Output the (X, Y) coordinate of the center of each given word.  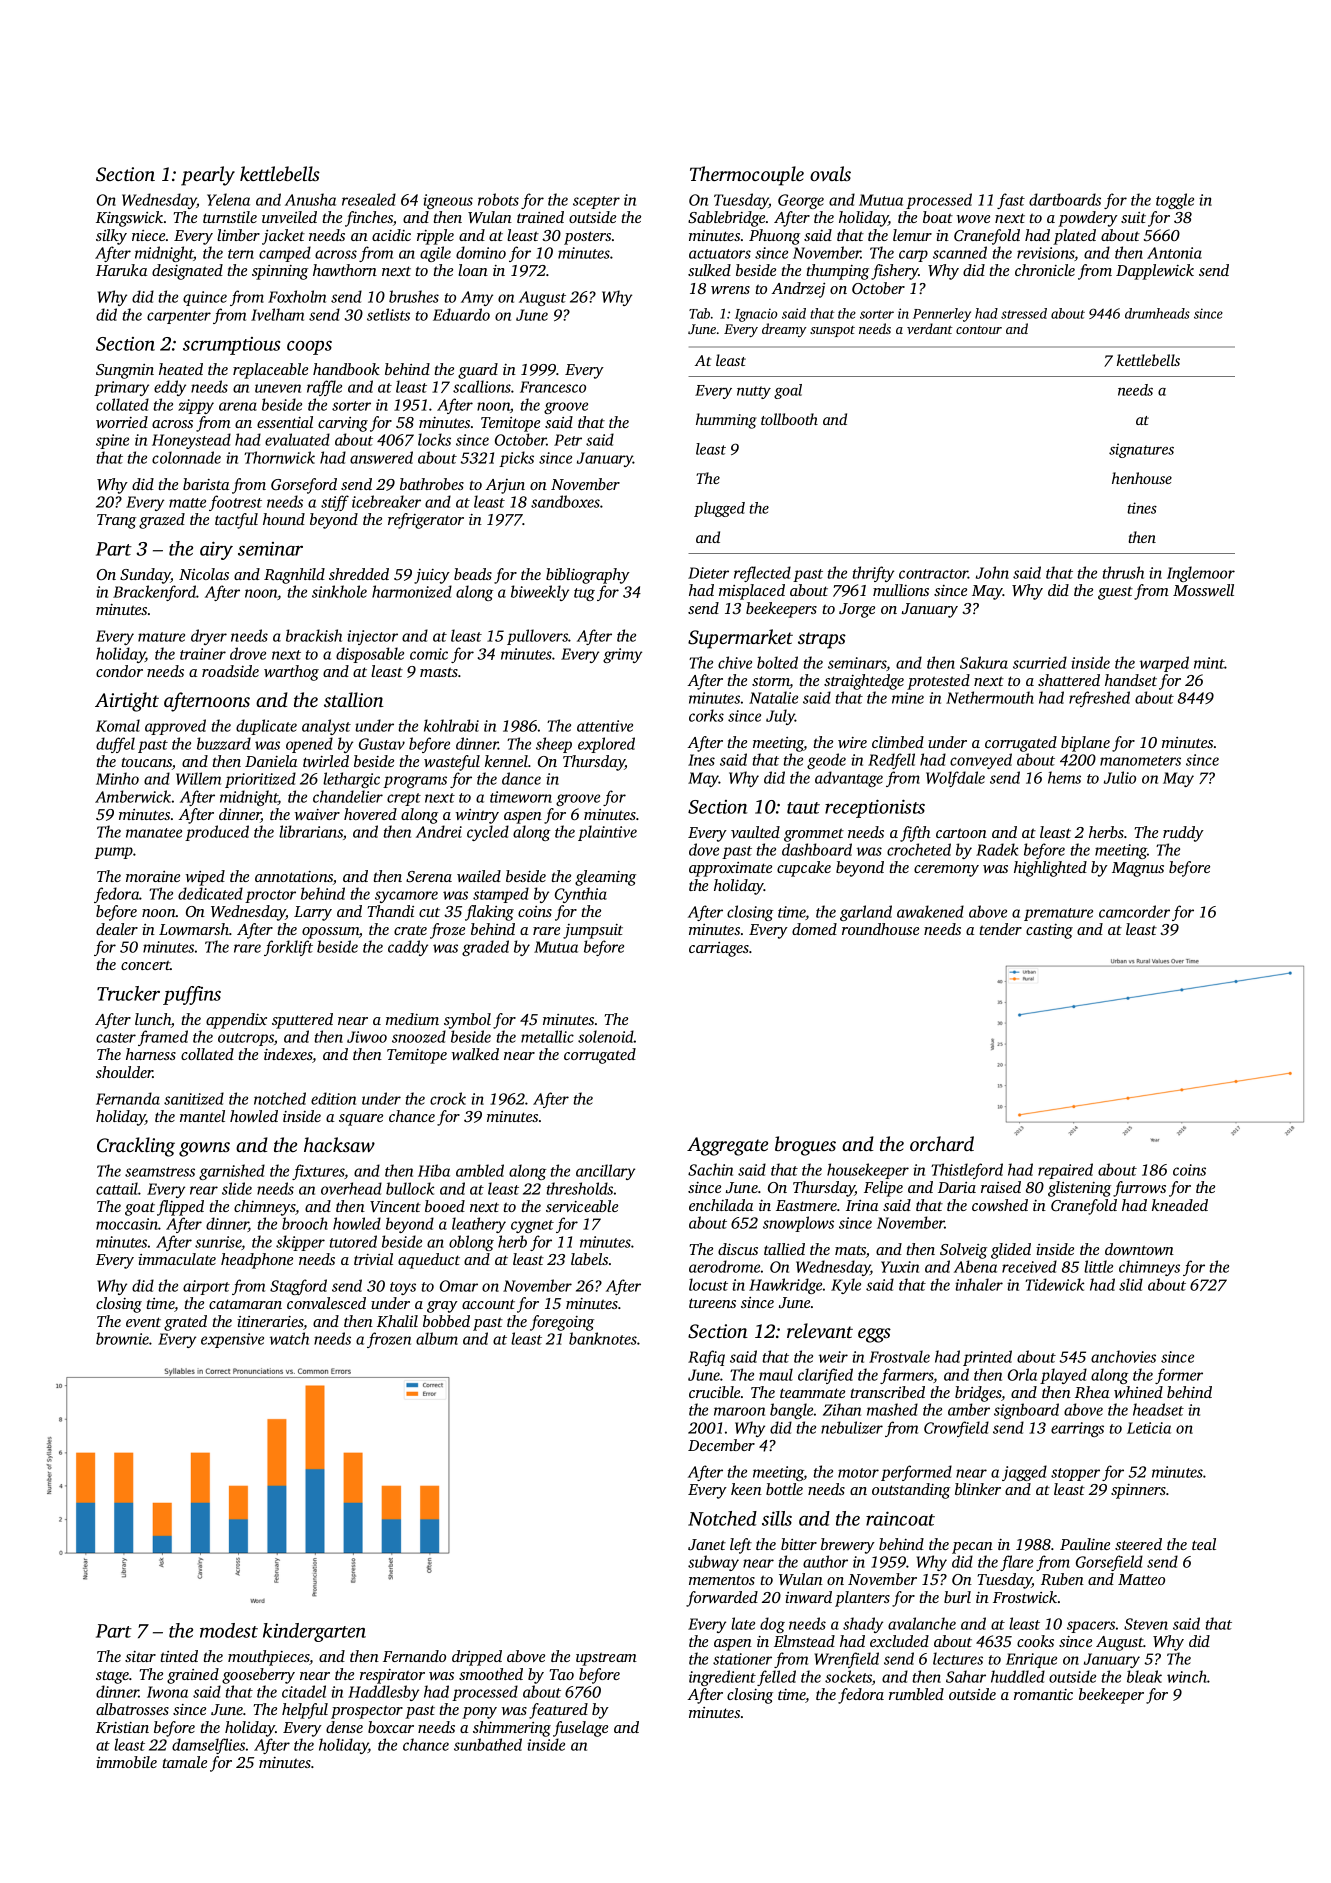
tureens (712, 1303)
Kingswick (129, 219)
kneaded (1180, 1205)
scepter (596, 202)
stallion (354, 699)
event (143, 1322)
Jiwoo (367, 1037)
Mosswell (1203, 590)
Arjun (505, 486)
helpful (305, 1711)
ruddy (1183, 834)
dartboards (1065, 199)
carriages (719, 949)
